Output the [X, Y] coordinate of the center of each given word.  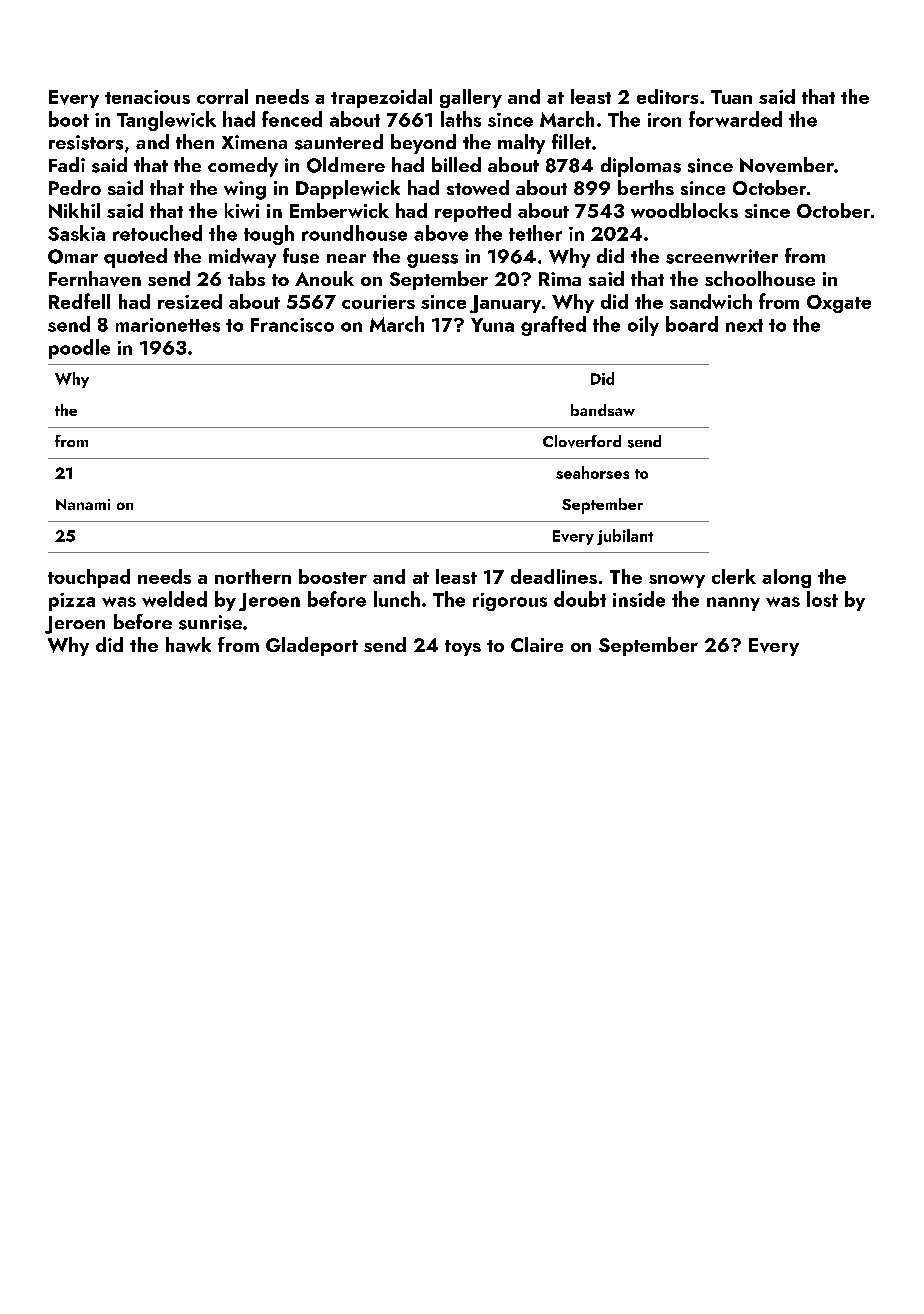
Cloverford [582, 441]
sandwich [711, 301]
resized [190, 301]
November [787, 165]
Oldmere [346, 165]
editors [667, 96]
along [786, 578]
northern [253, 576]
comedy [243, 167]
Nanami [83, 504]
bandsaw [603, 410]
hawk [188, 645]
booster [333, 576]
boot [69, 119]
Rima [560, 279]
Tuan [731, 97]
